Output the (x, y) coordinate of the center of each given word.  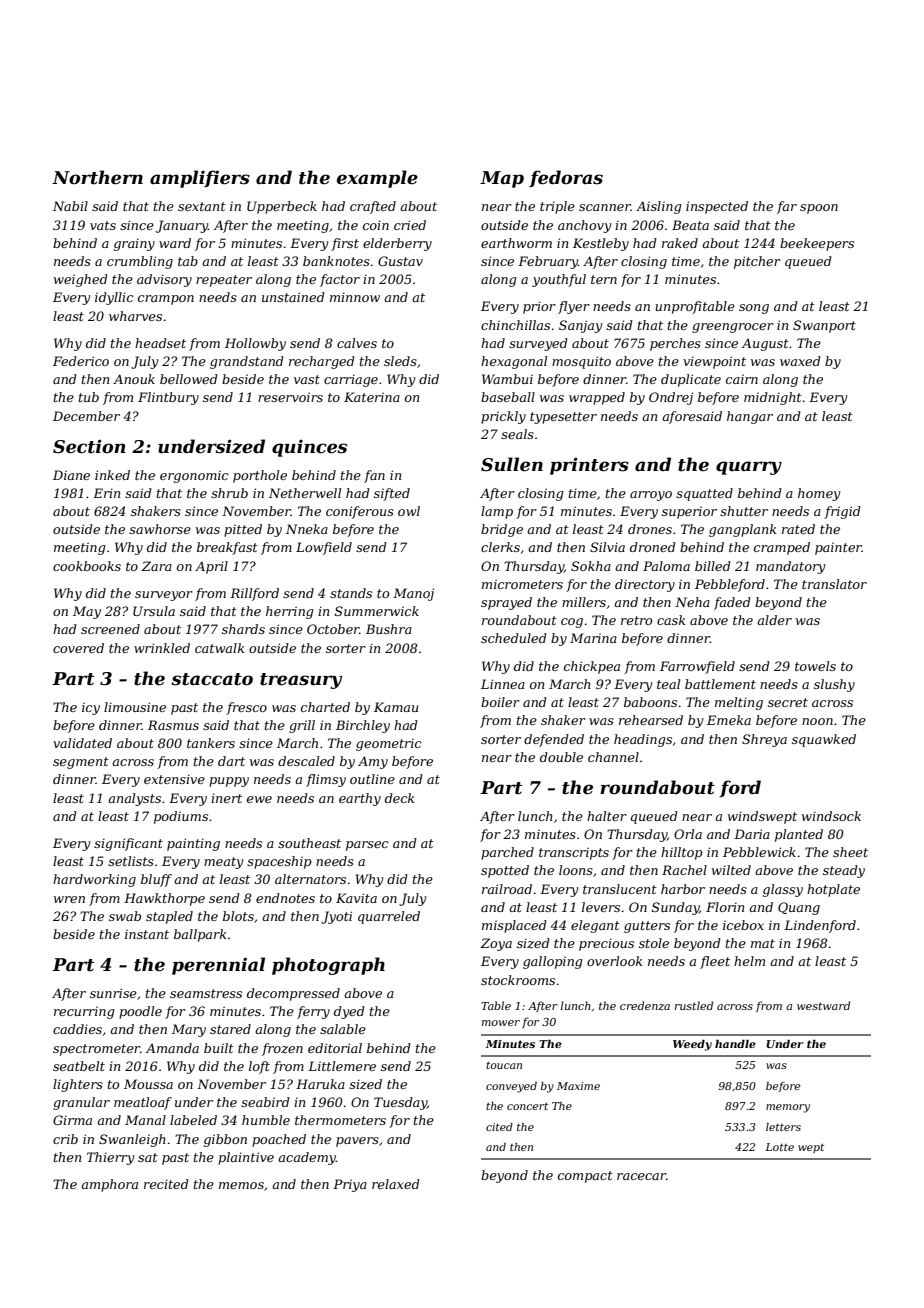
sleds (400, 361)
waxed (800, 361)
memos (241, 1185)
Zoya (496, 944)
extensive (174, 779)
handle (735, 1044)
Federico (81, 361)
